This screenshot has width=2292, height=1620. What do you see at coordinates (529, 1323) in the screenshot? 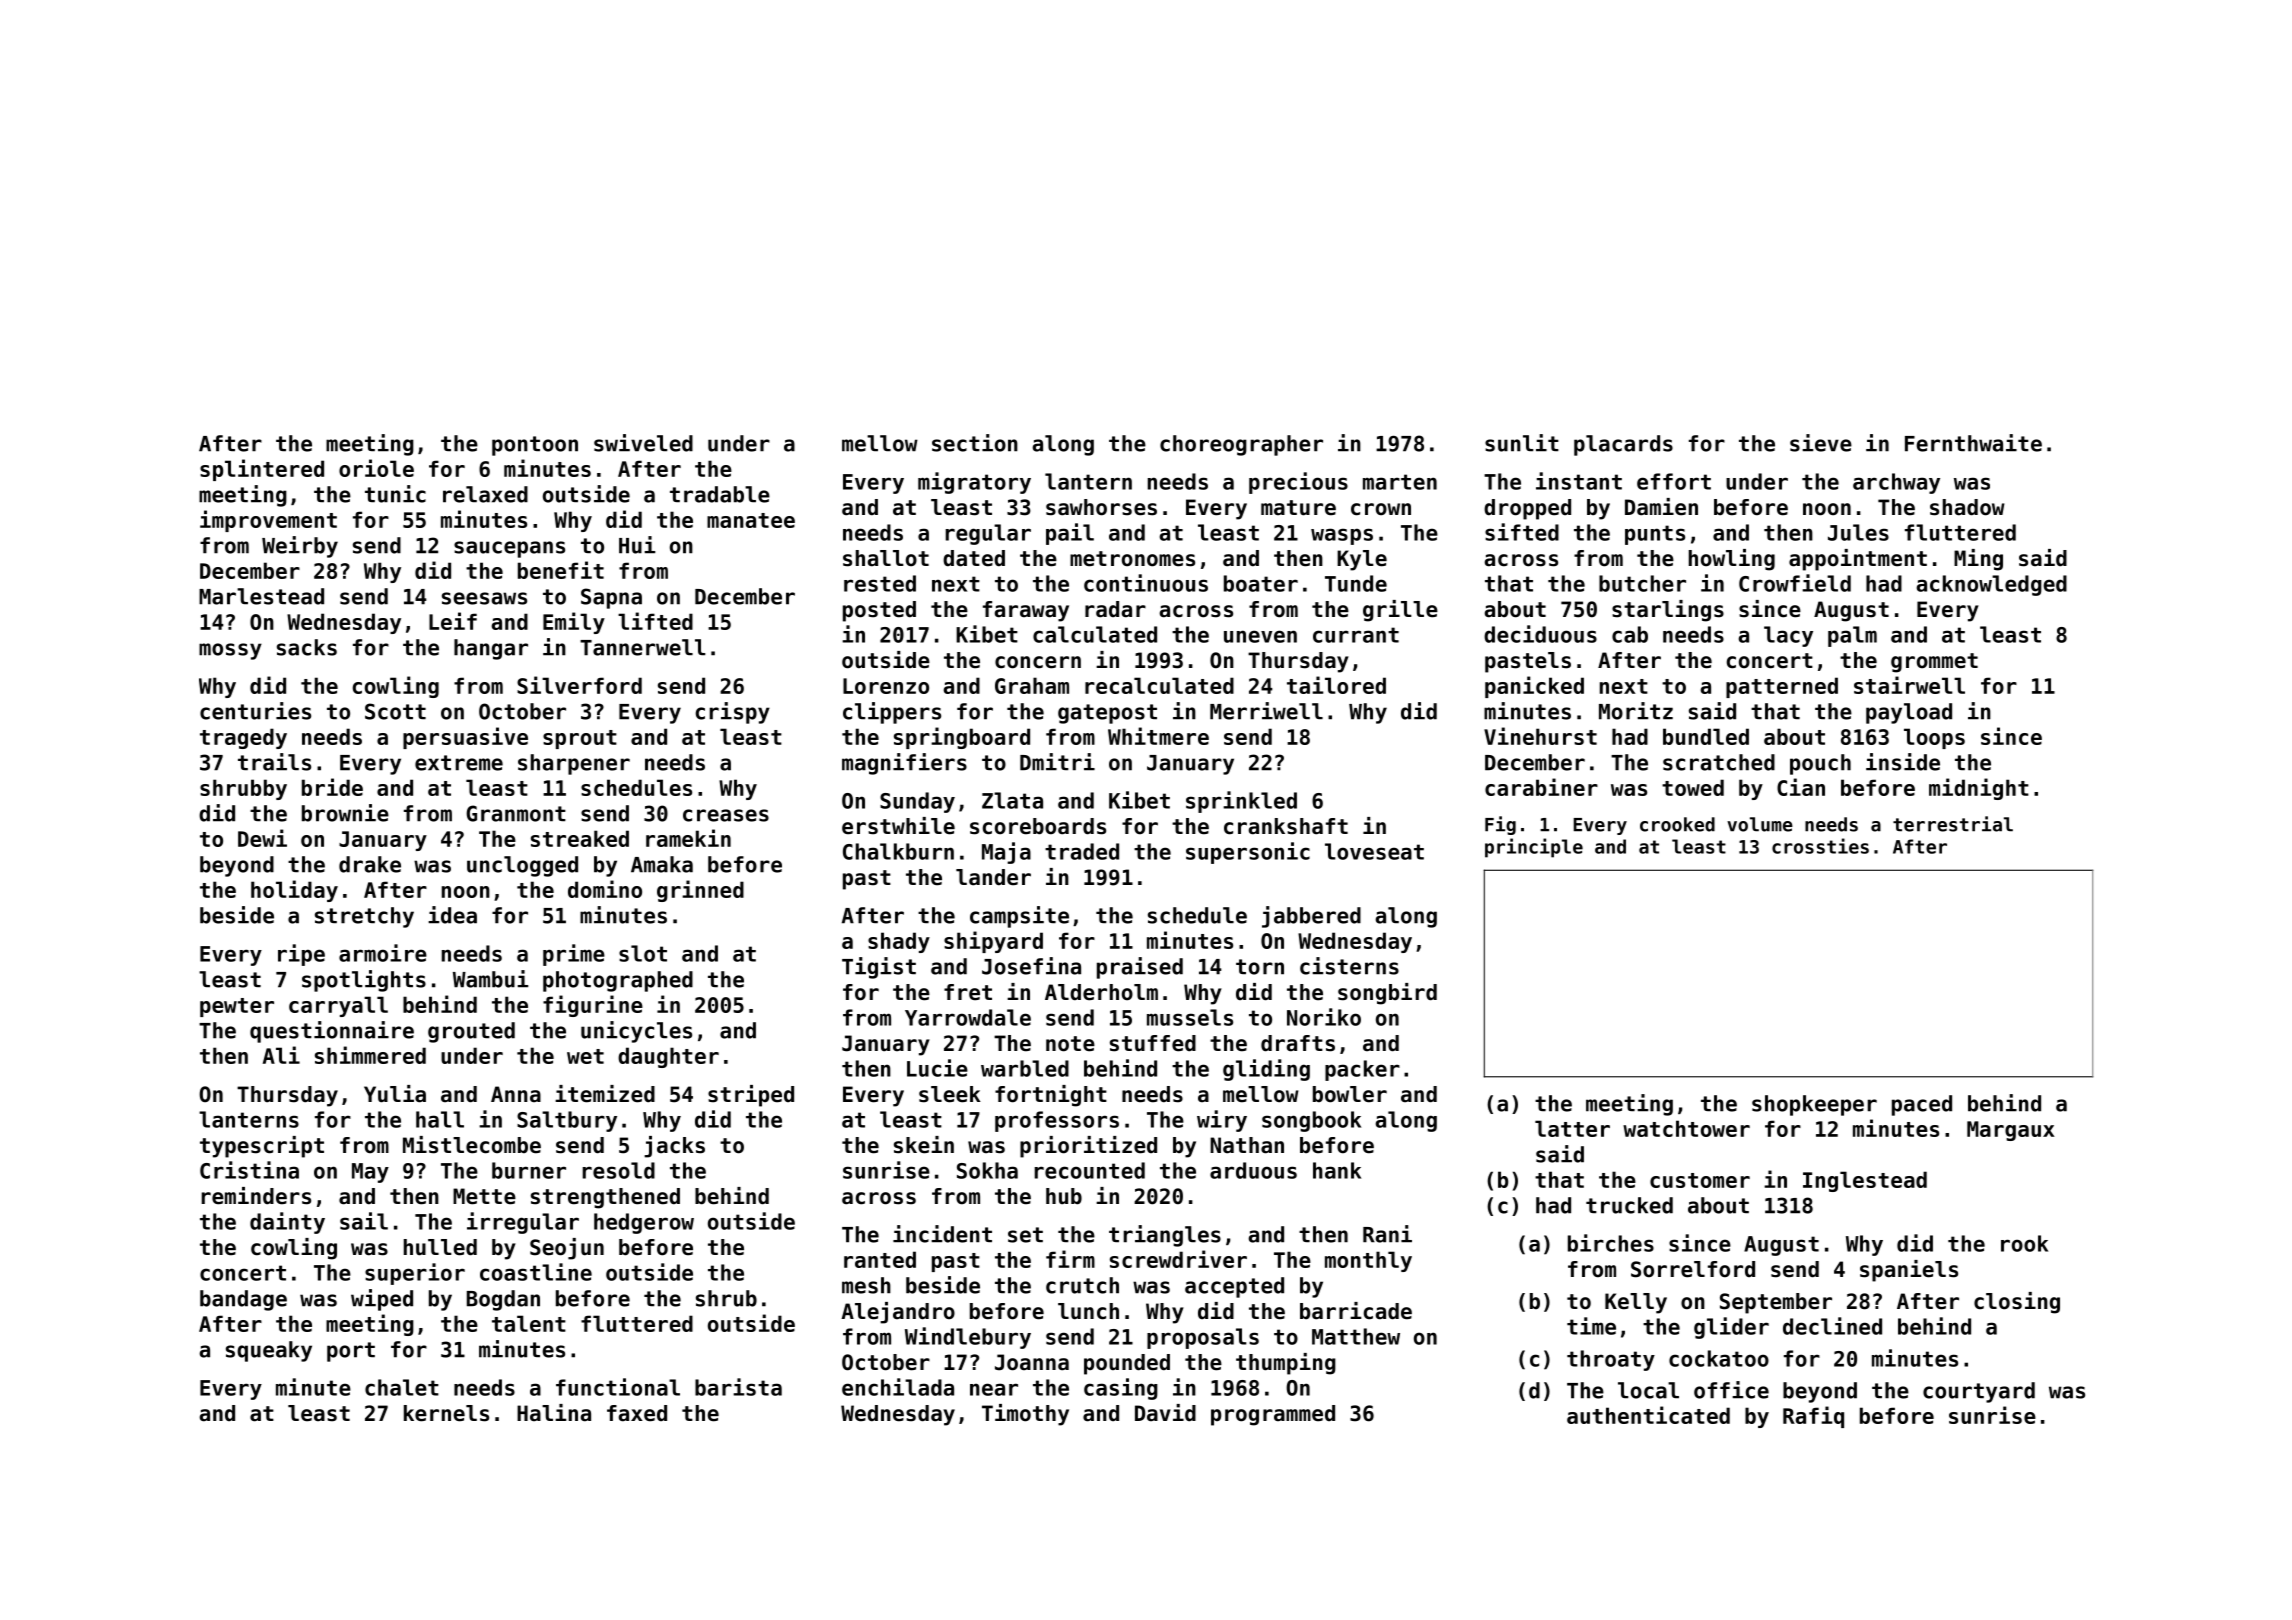
I see `talent` at bounding box center [529, 1323].
